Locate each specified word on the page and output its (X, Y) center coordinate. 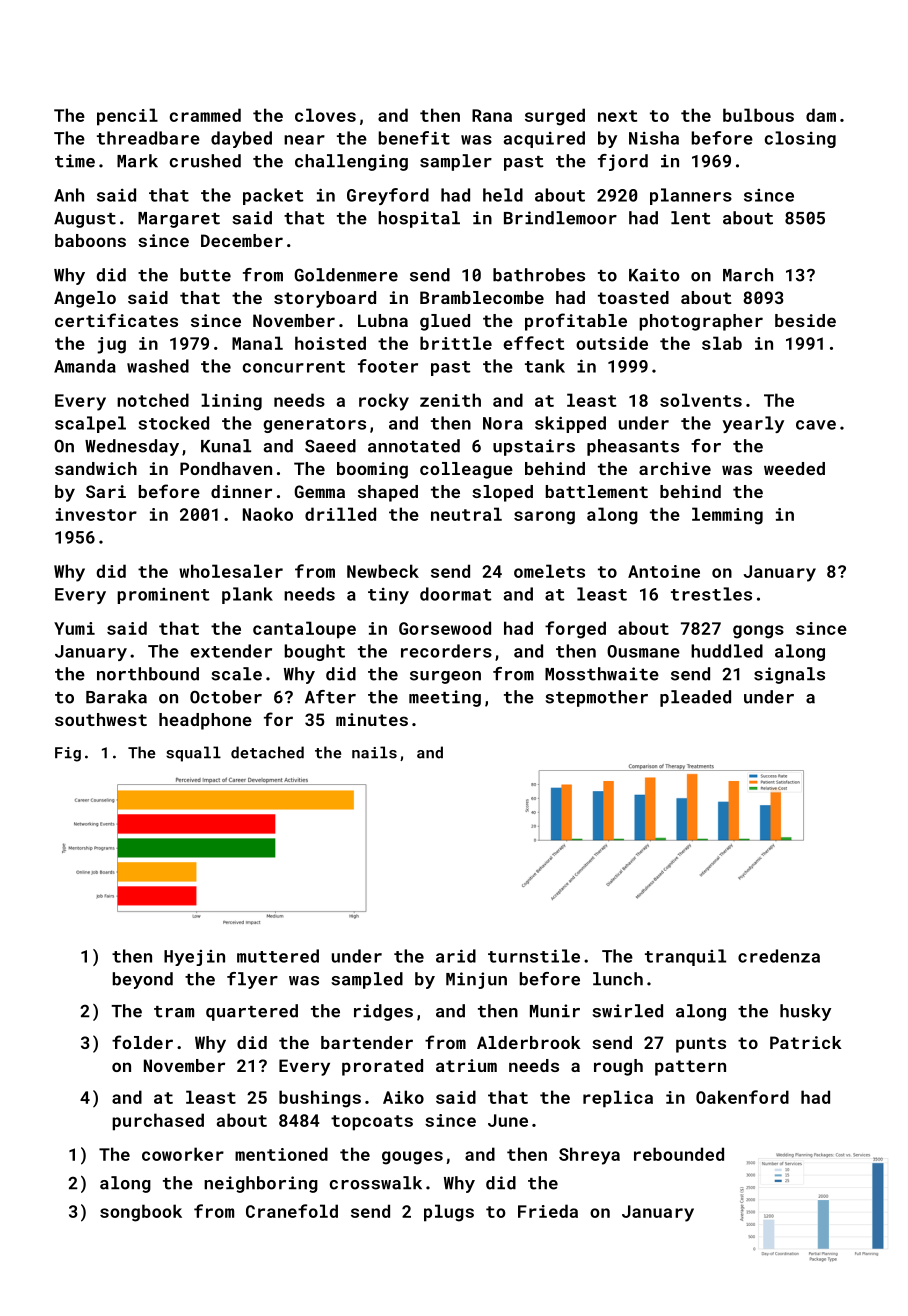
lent (691, 218)
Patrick (806, 1042)
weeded (794, 468)
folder (142, 1042)
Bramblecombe (482, 297)
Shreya (589, 1156)
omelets (549, 571)
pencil (127, 117)
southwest (101, 719)
